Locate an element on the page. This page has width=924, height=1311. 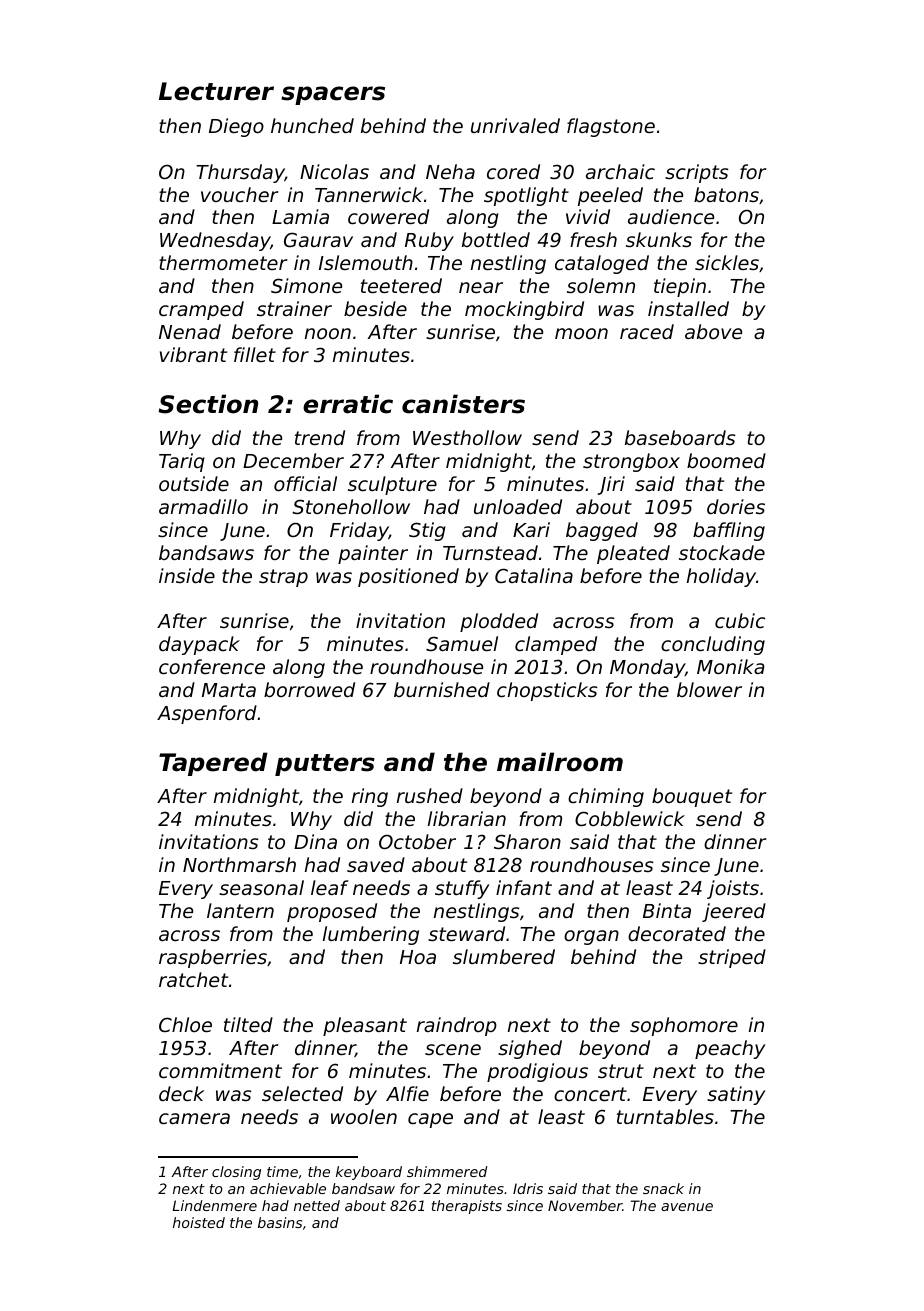
burnished is located at coordinates (442, 689).
